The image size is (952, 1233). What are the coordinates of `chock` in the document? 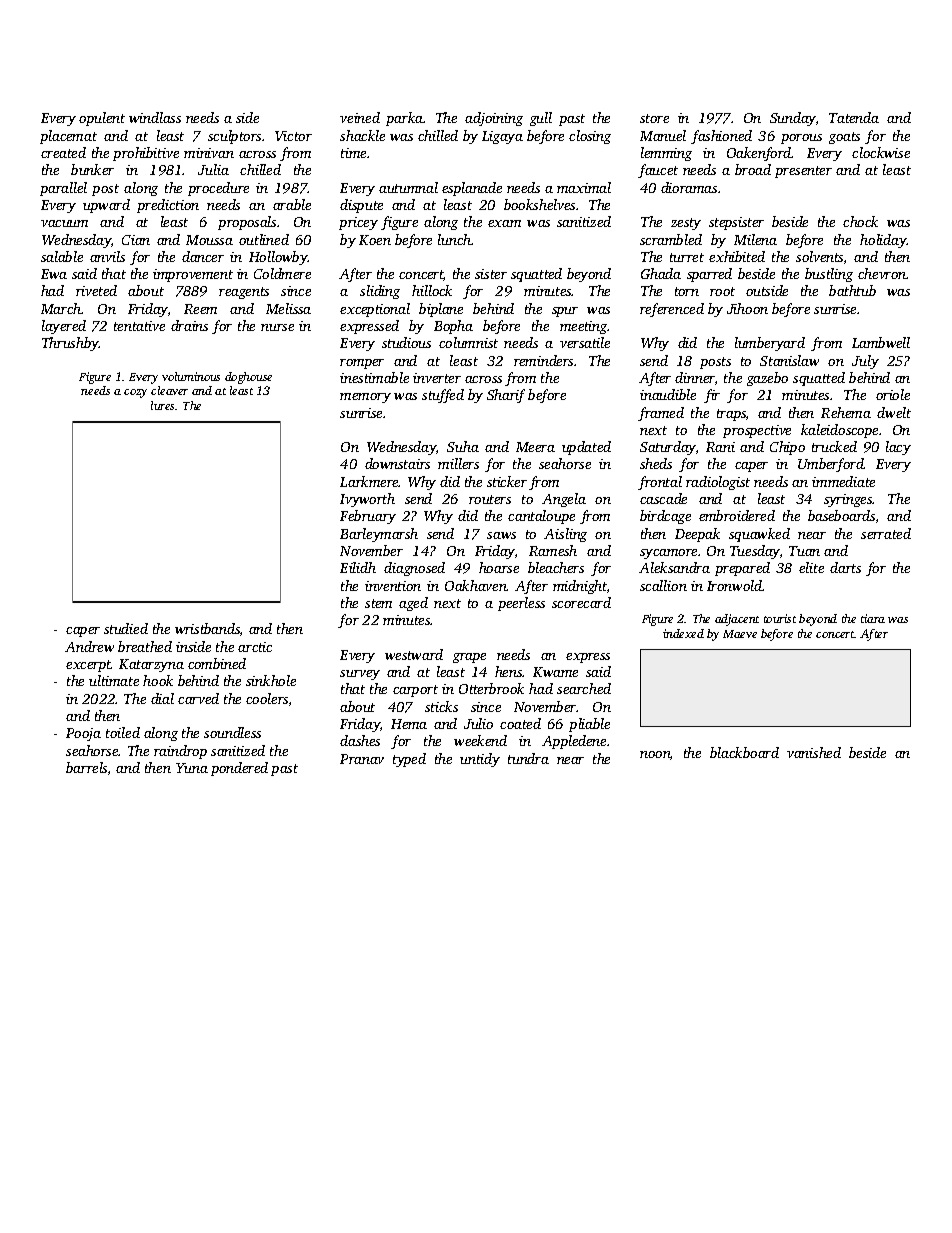 It's located at (860, 221).
